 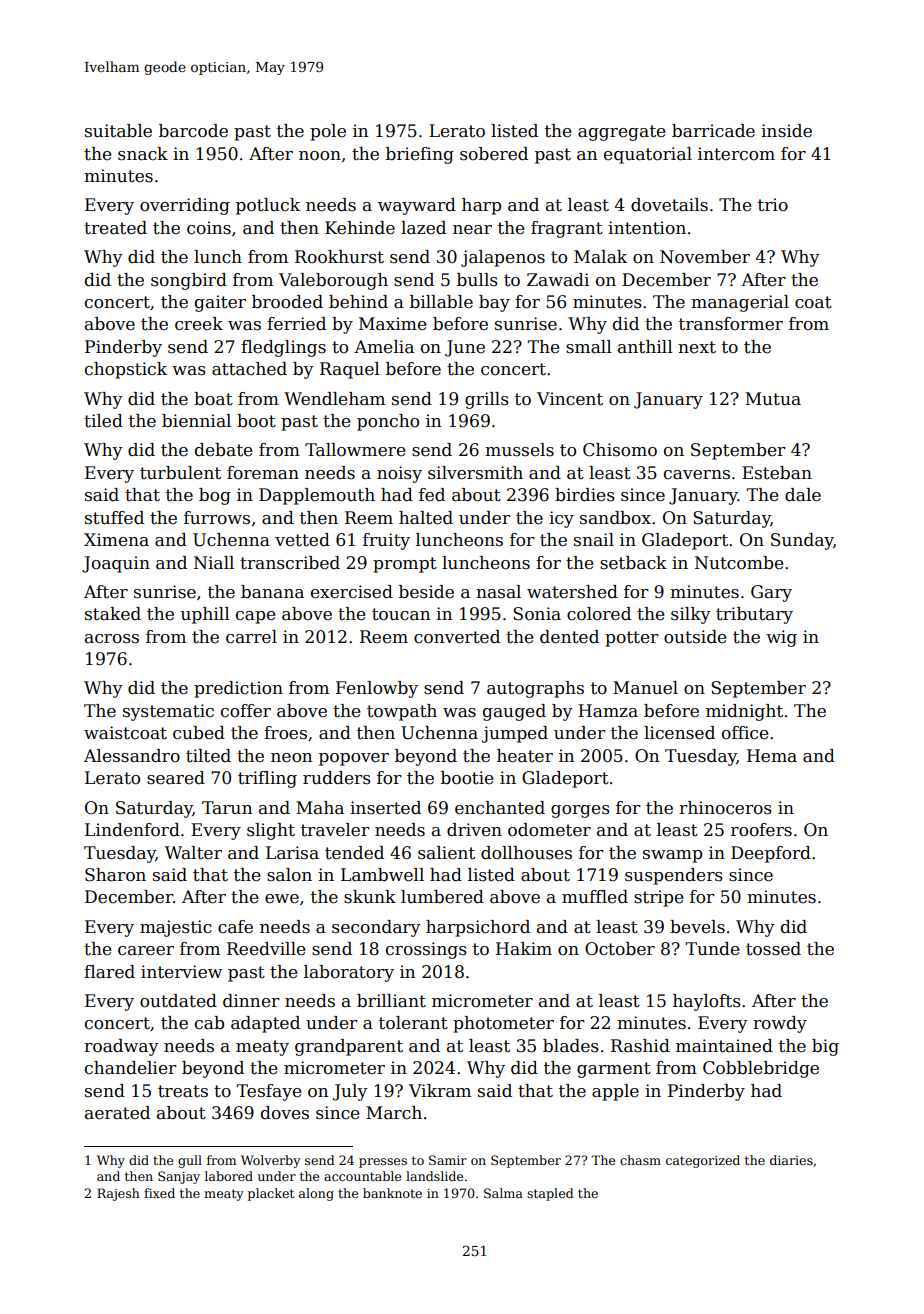 I want to click on roofers, so click(x=761, y=830).
